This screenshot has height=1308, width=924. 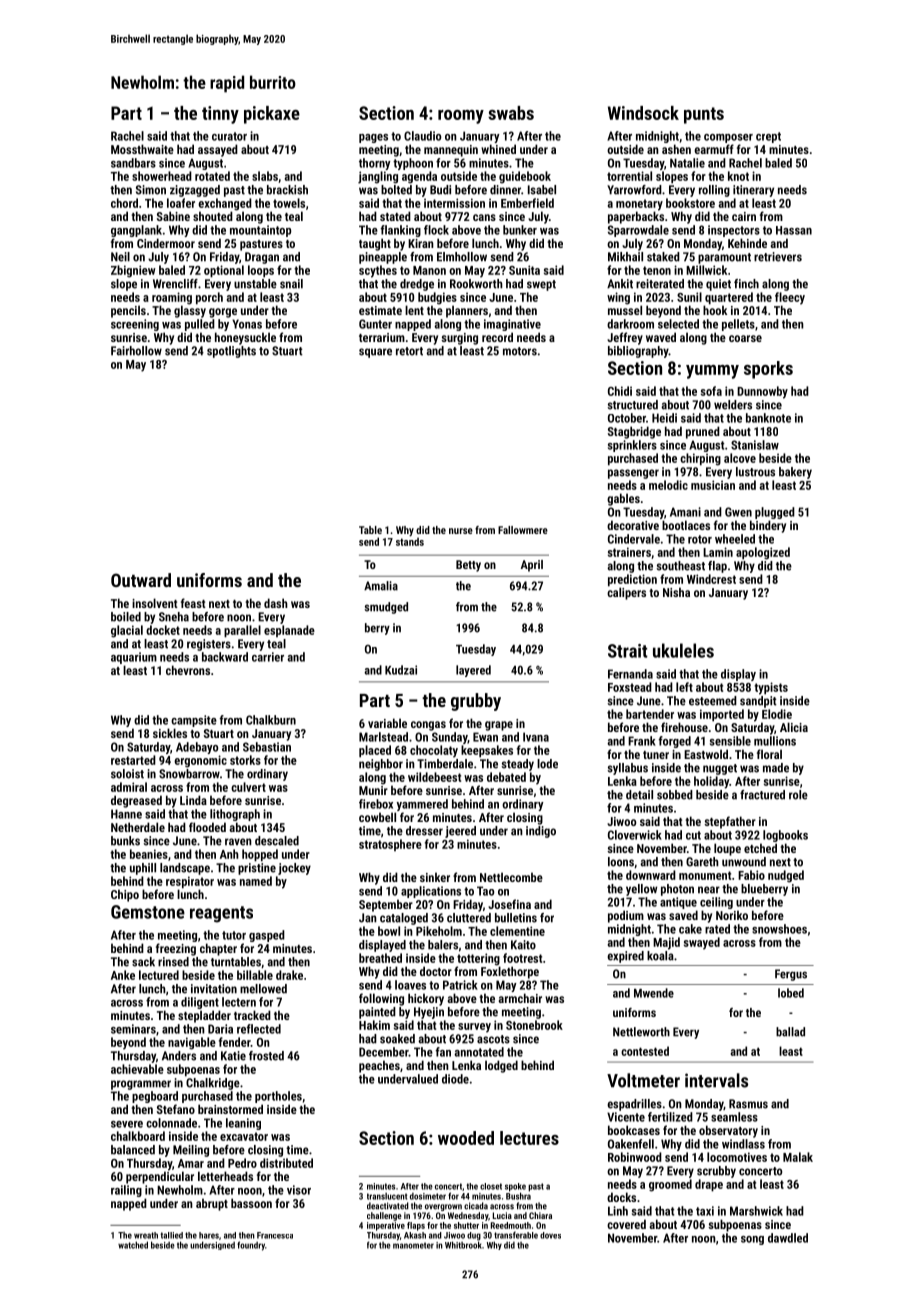 I want to click on Stagbridge, so click(x=634, y=432).
